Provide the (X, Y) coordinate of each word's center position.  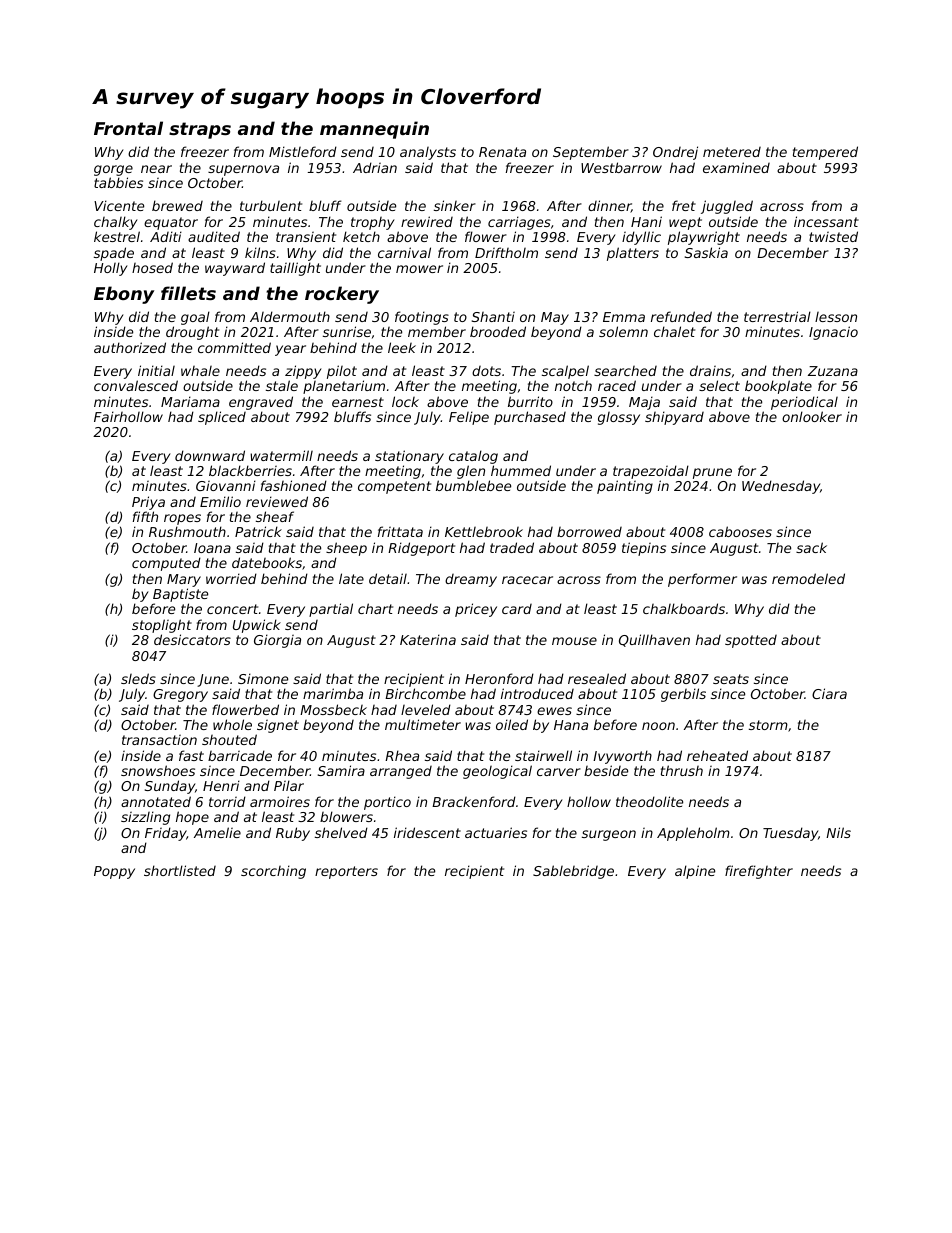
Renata (502, 152)
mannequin (374, 130)
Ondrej (675, 153)
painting (625, 487)
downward (210, 455)
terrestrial (777, 316)
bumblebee (473, 485)
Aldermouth (290, 316)
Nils (838, 832)
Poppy (114, 872)
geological (497, 772)
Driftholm (506, 252)
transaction (159, 740)
